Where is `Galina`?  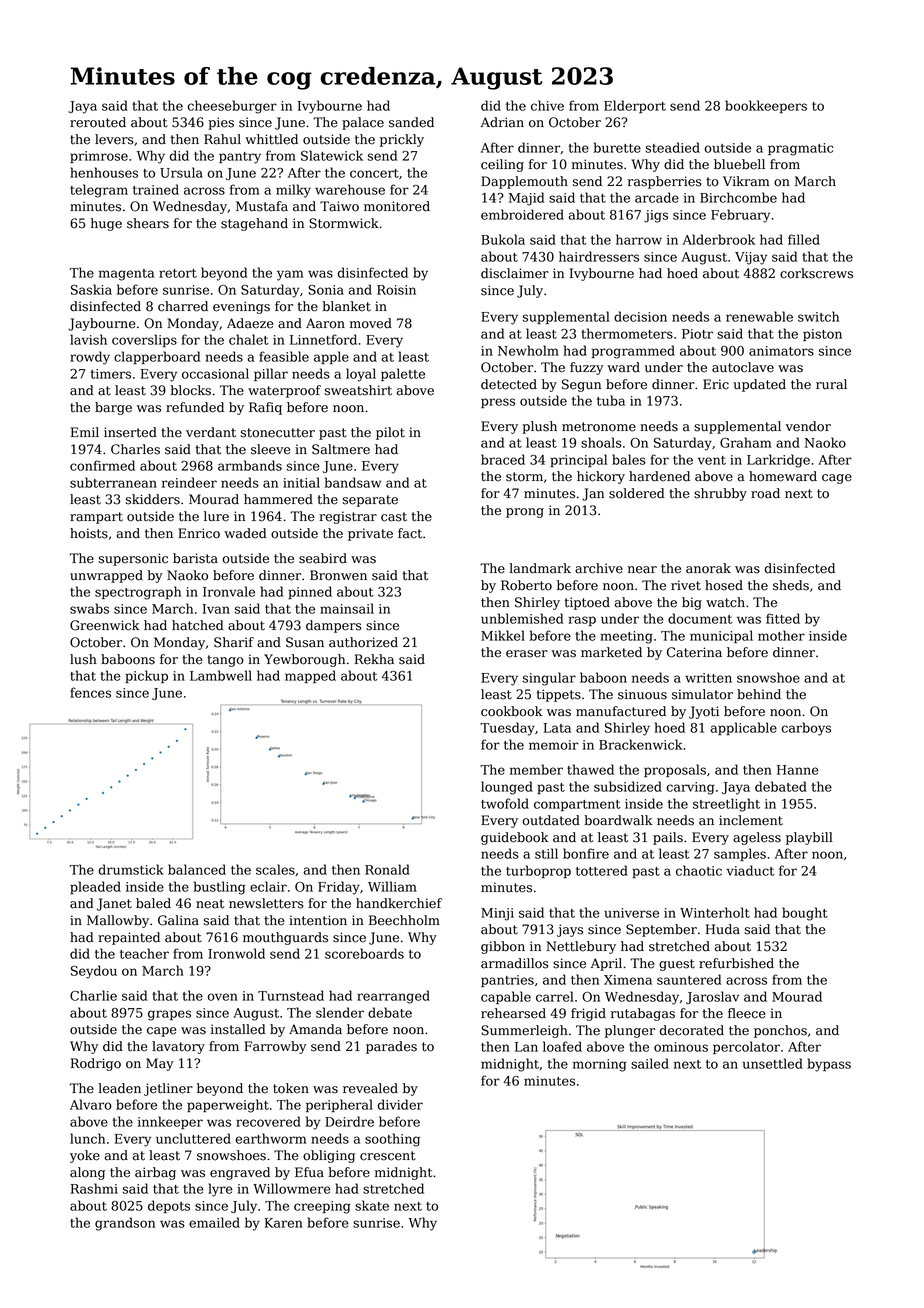 Galina is located at coordinates (178, 920).
